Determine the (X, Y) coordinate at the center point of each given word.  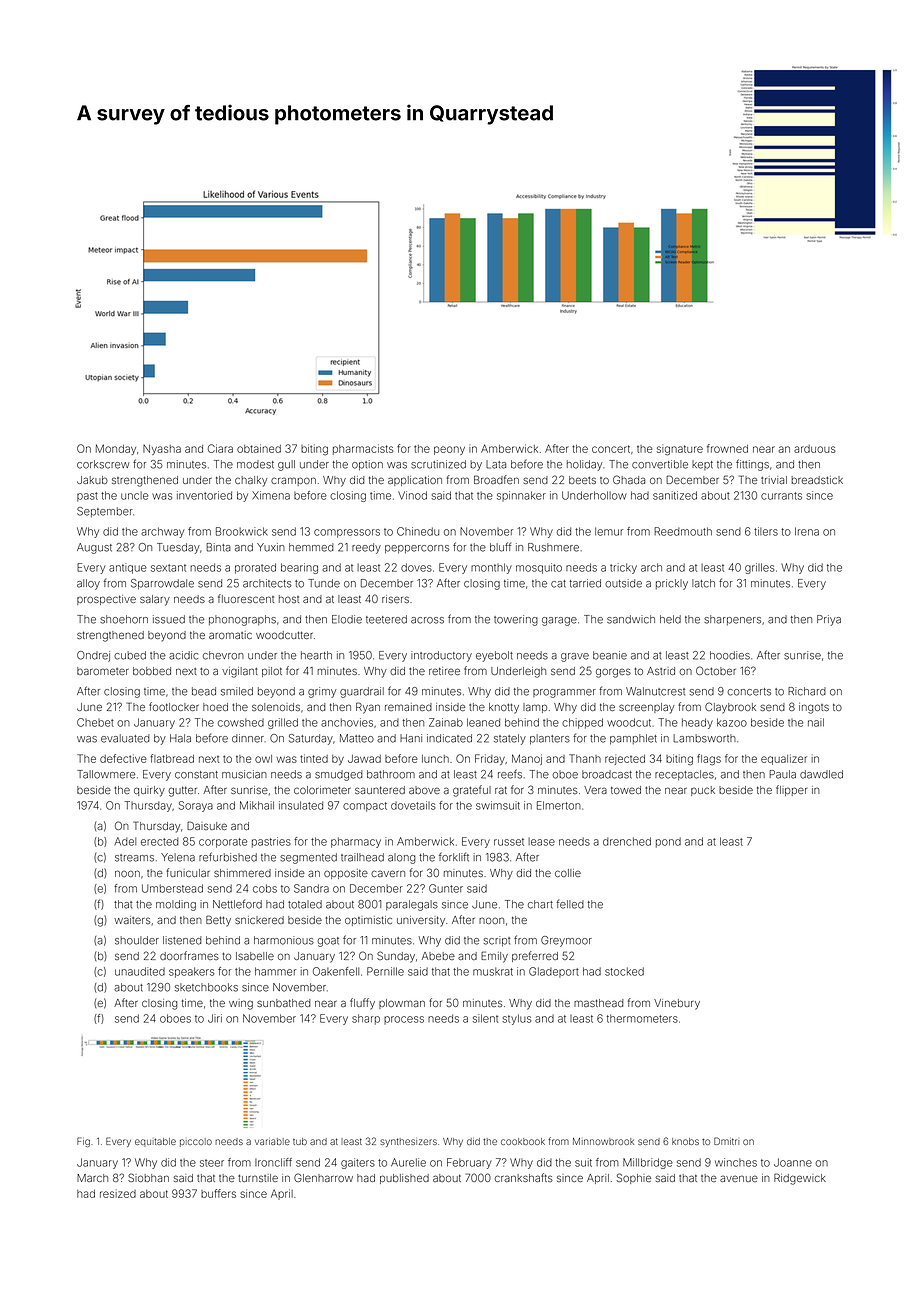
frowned (727, 448)
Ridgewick (800, 1179)
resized (118, 1194)
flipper (791, 790)
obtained (259, 448)
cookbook (523, 1141)
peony (449, 450)
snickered (259, 920)
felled (570, 904)
